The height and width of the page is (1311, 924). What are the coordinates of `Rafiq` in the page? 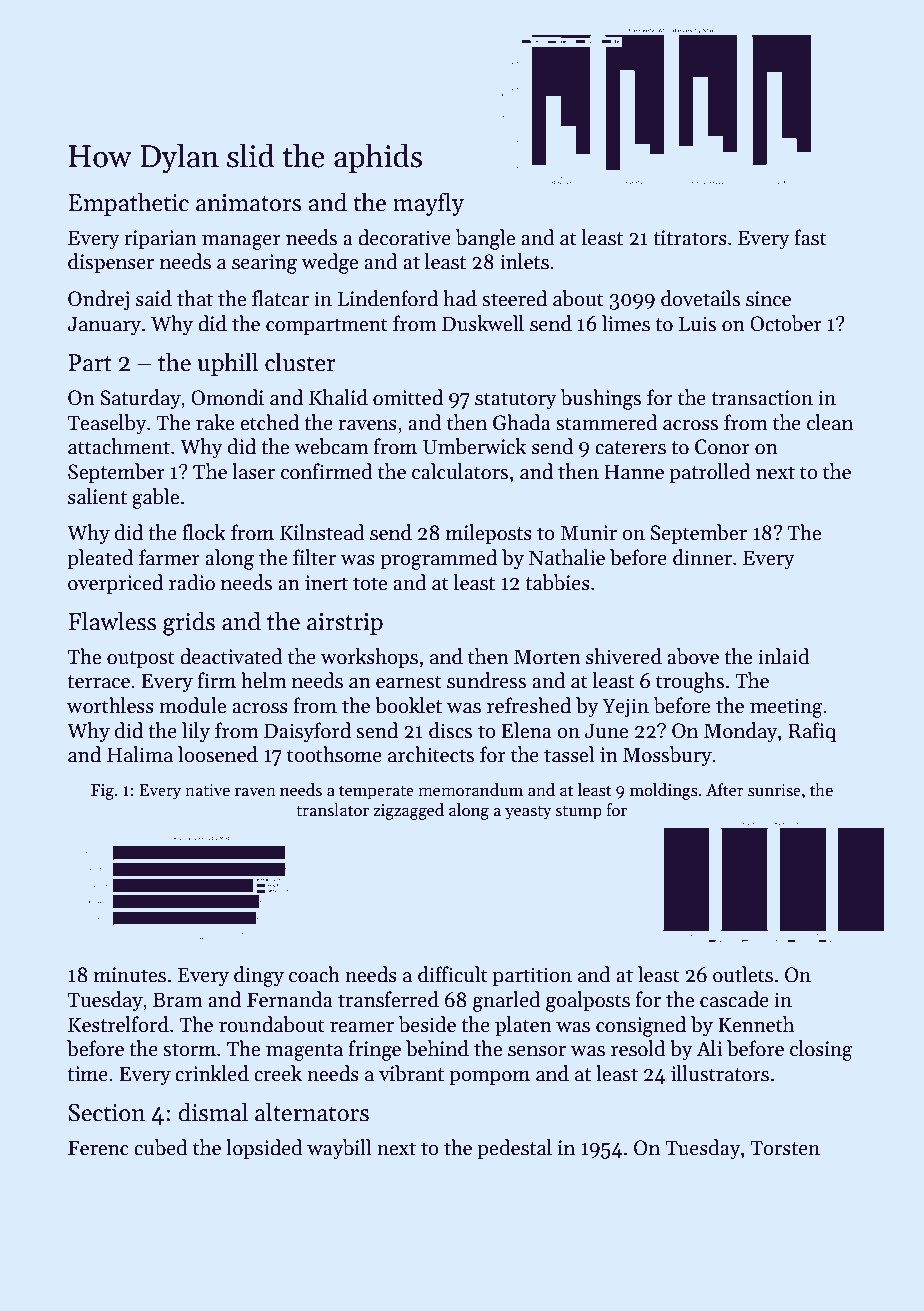 It's located at (812, 732).
